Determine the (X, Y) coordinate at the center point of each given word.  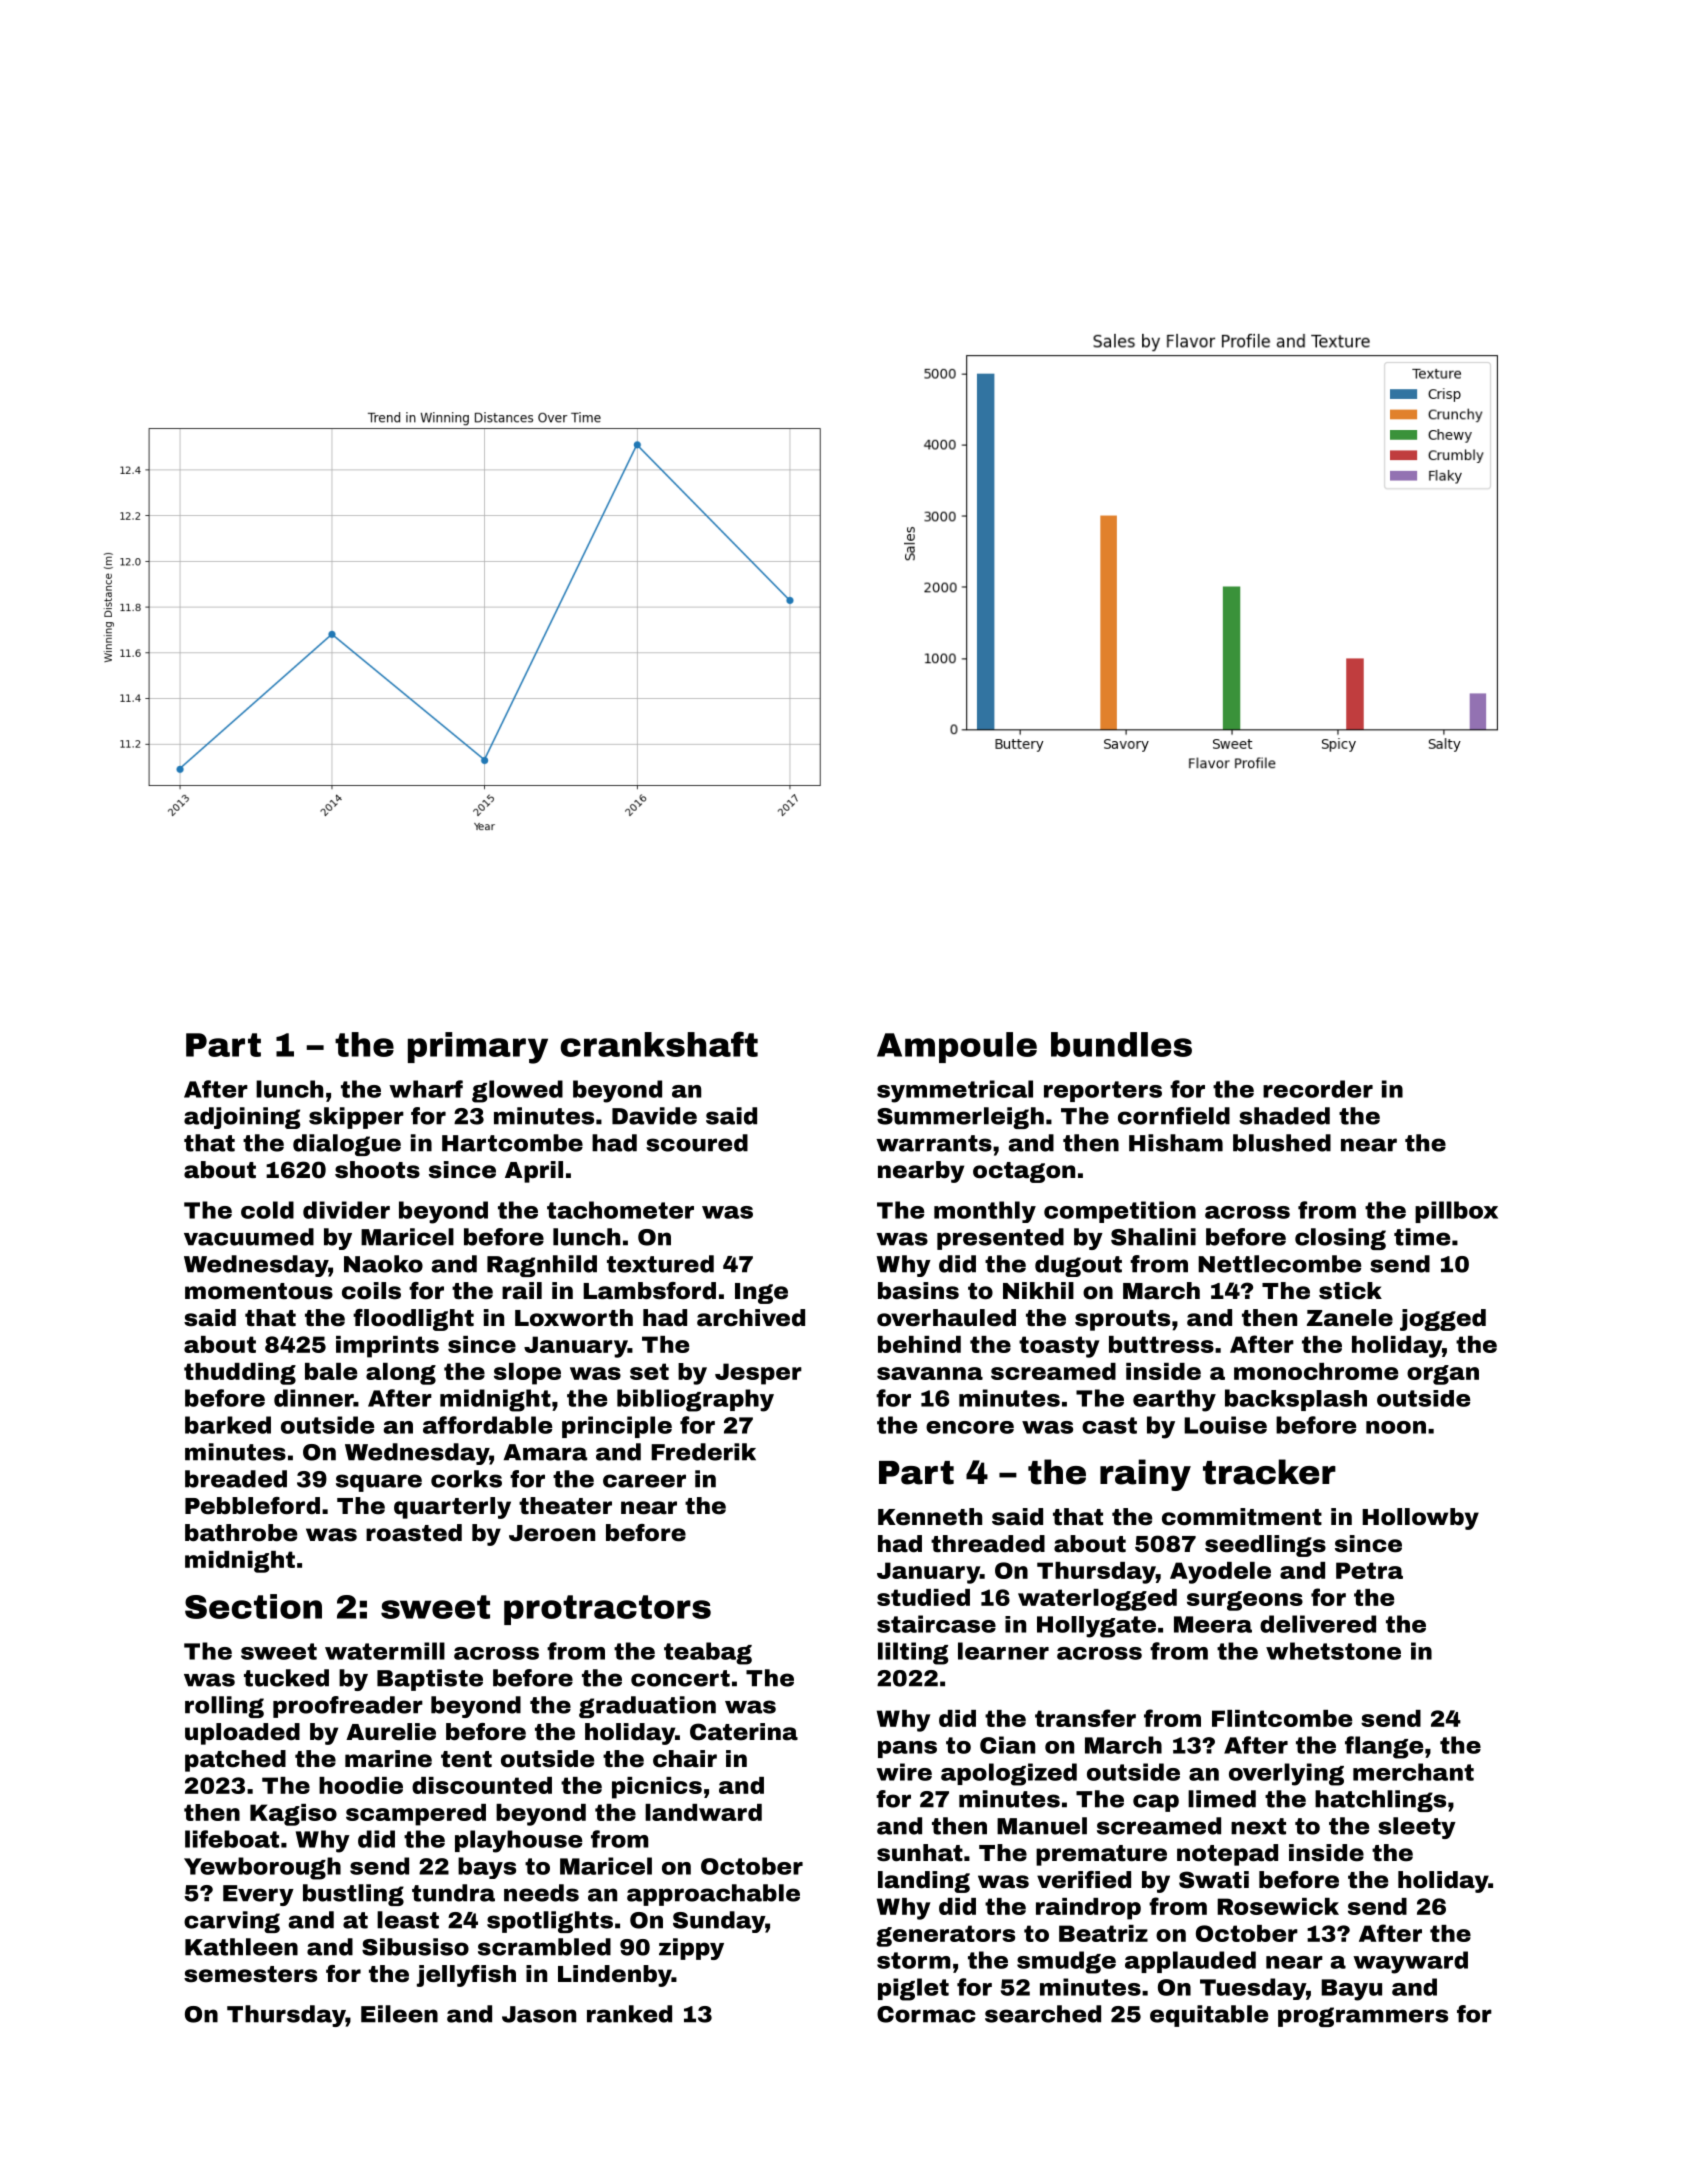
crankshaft (659, 1044)
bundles (1121, 1044)
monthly (985, 1212)
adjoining (242, 1118)
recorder (1318, 1089)
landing (924, 1882)
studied (923, 1597)
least (408, 1920)
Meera (1213, 1624)
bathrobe (241, 1533)
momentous (259, 1291)
